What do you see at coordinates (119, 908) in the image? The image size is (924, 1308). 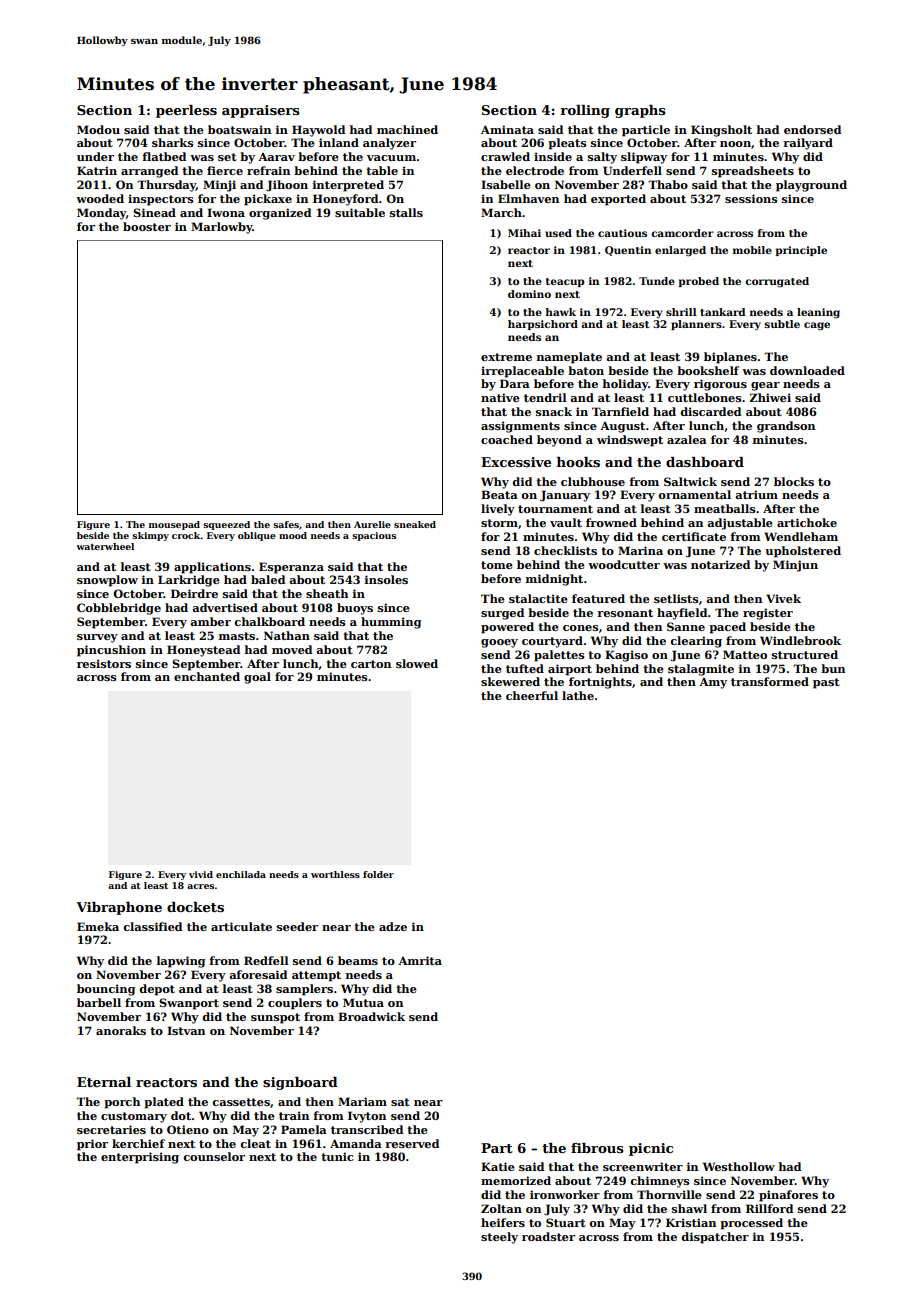 I see `Vibraphone` at bounding box center [119, 908].
